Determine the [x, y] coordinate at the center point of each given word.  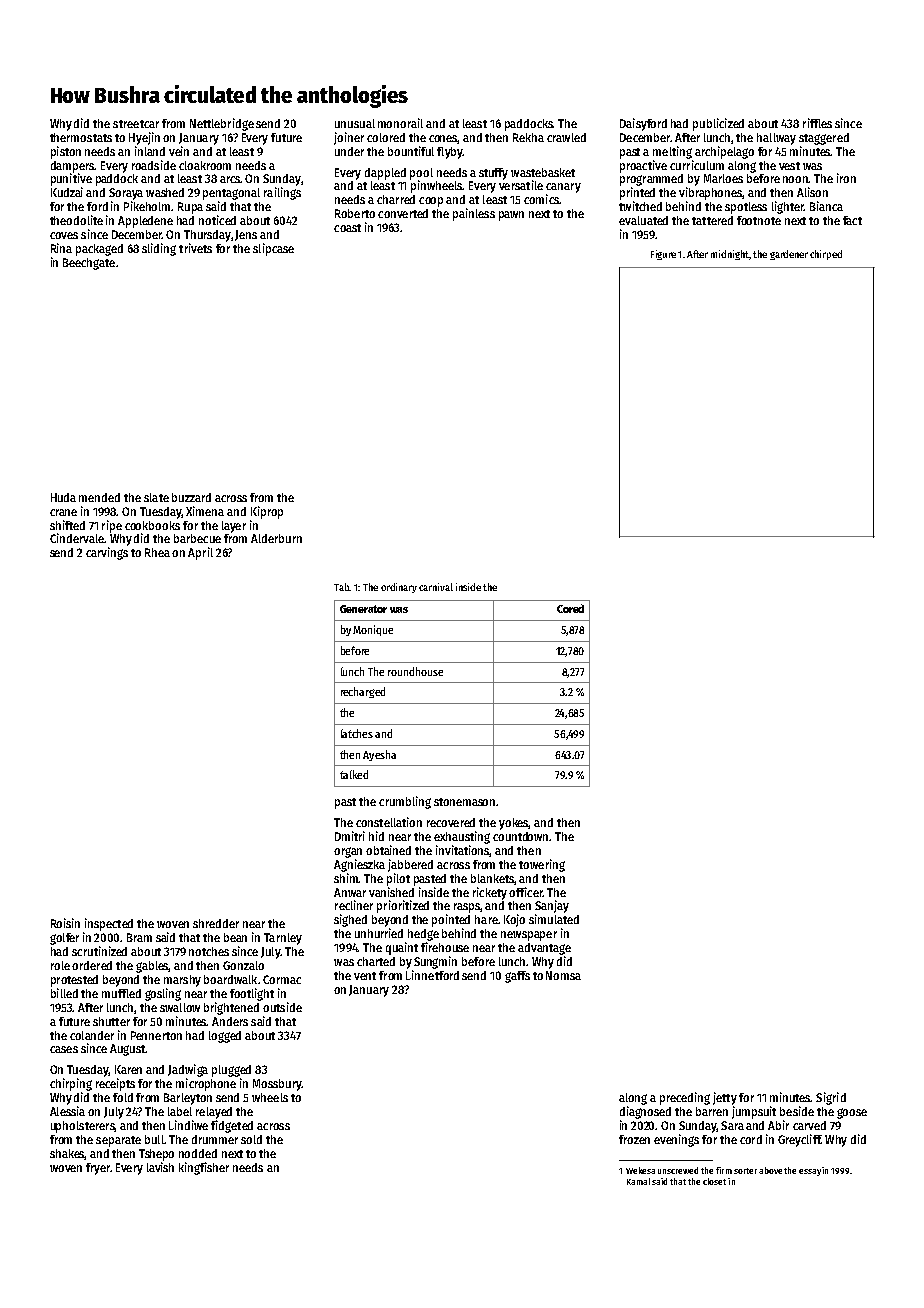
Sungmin [435, 962]
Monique [373, 630]
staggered [824, 139]
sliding [159, 249]
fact [852, 220]
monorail [400, 123]
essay [810, 1172]
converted [403, 213]
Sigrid [831, 1098]
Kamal [638, 1181]
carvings [107, 553]
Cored [570, 608]
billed [64, 993]
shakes [67, 1154]
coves [64, 235]
